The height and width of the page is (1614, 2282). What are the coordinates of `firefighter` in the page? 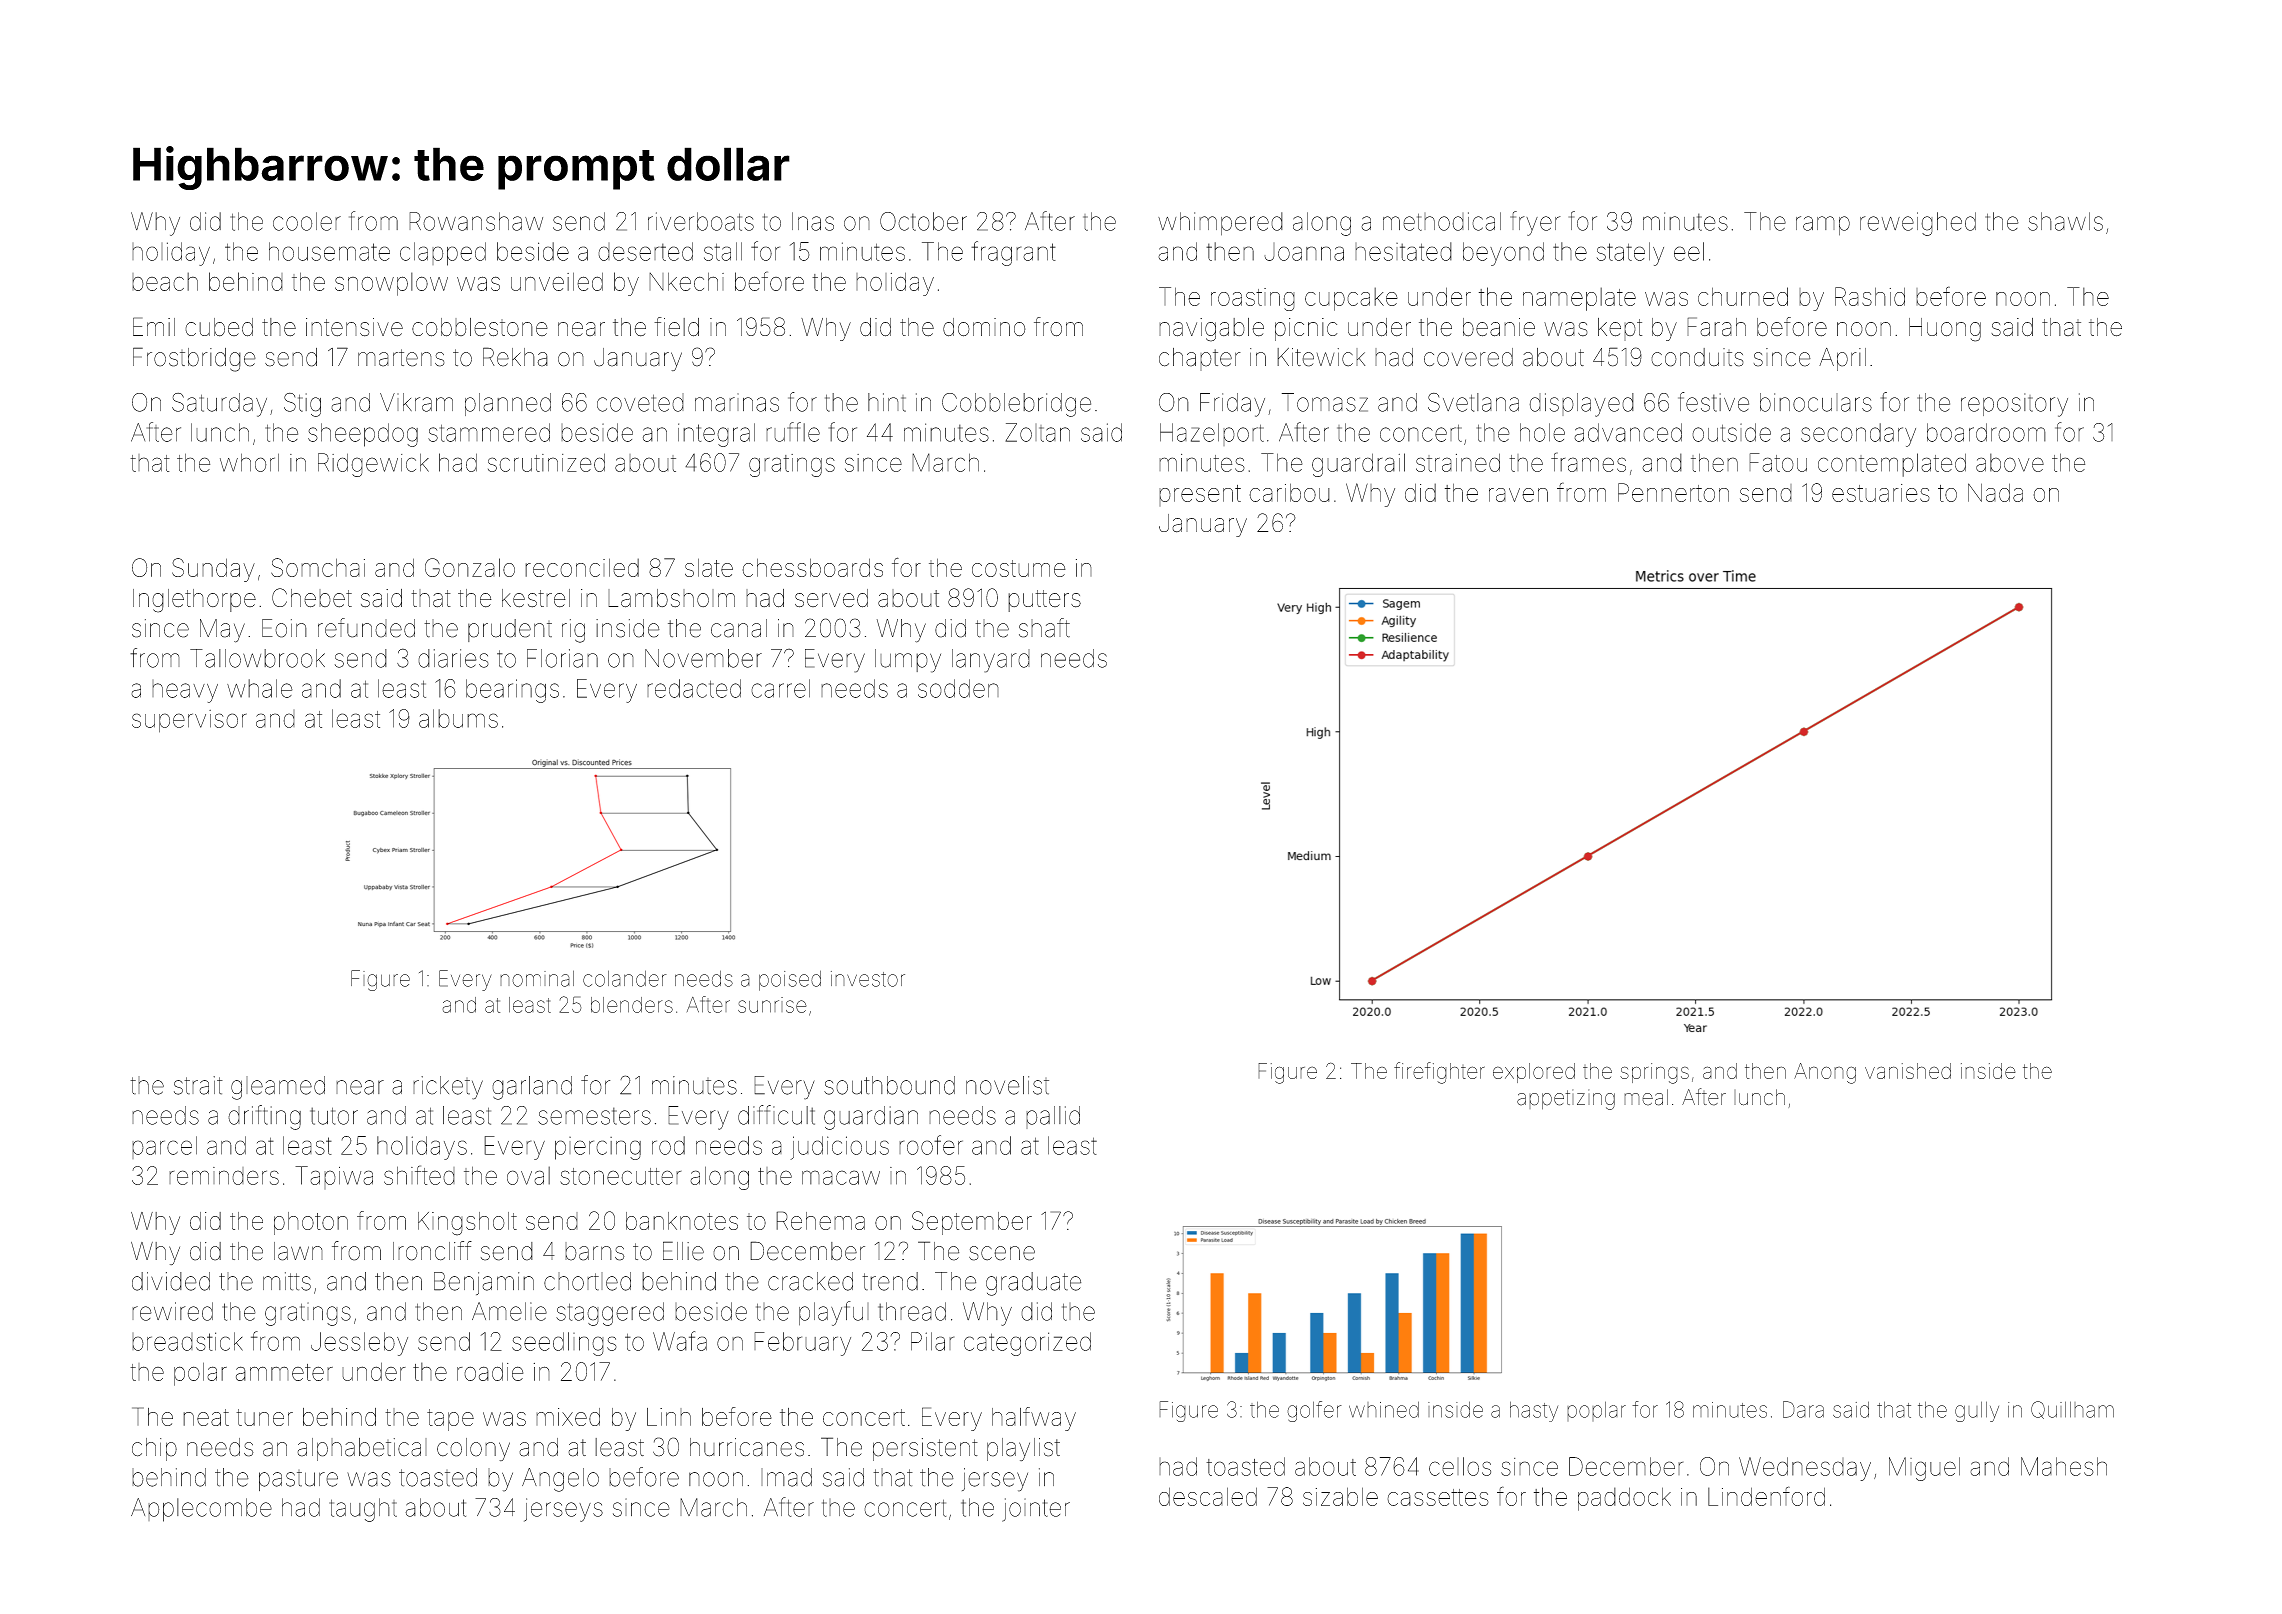 It's located at (1439, 1073).
